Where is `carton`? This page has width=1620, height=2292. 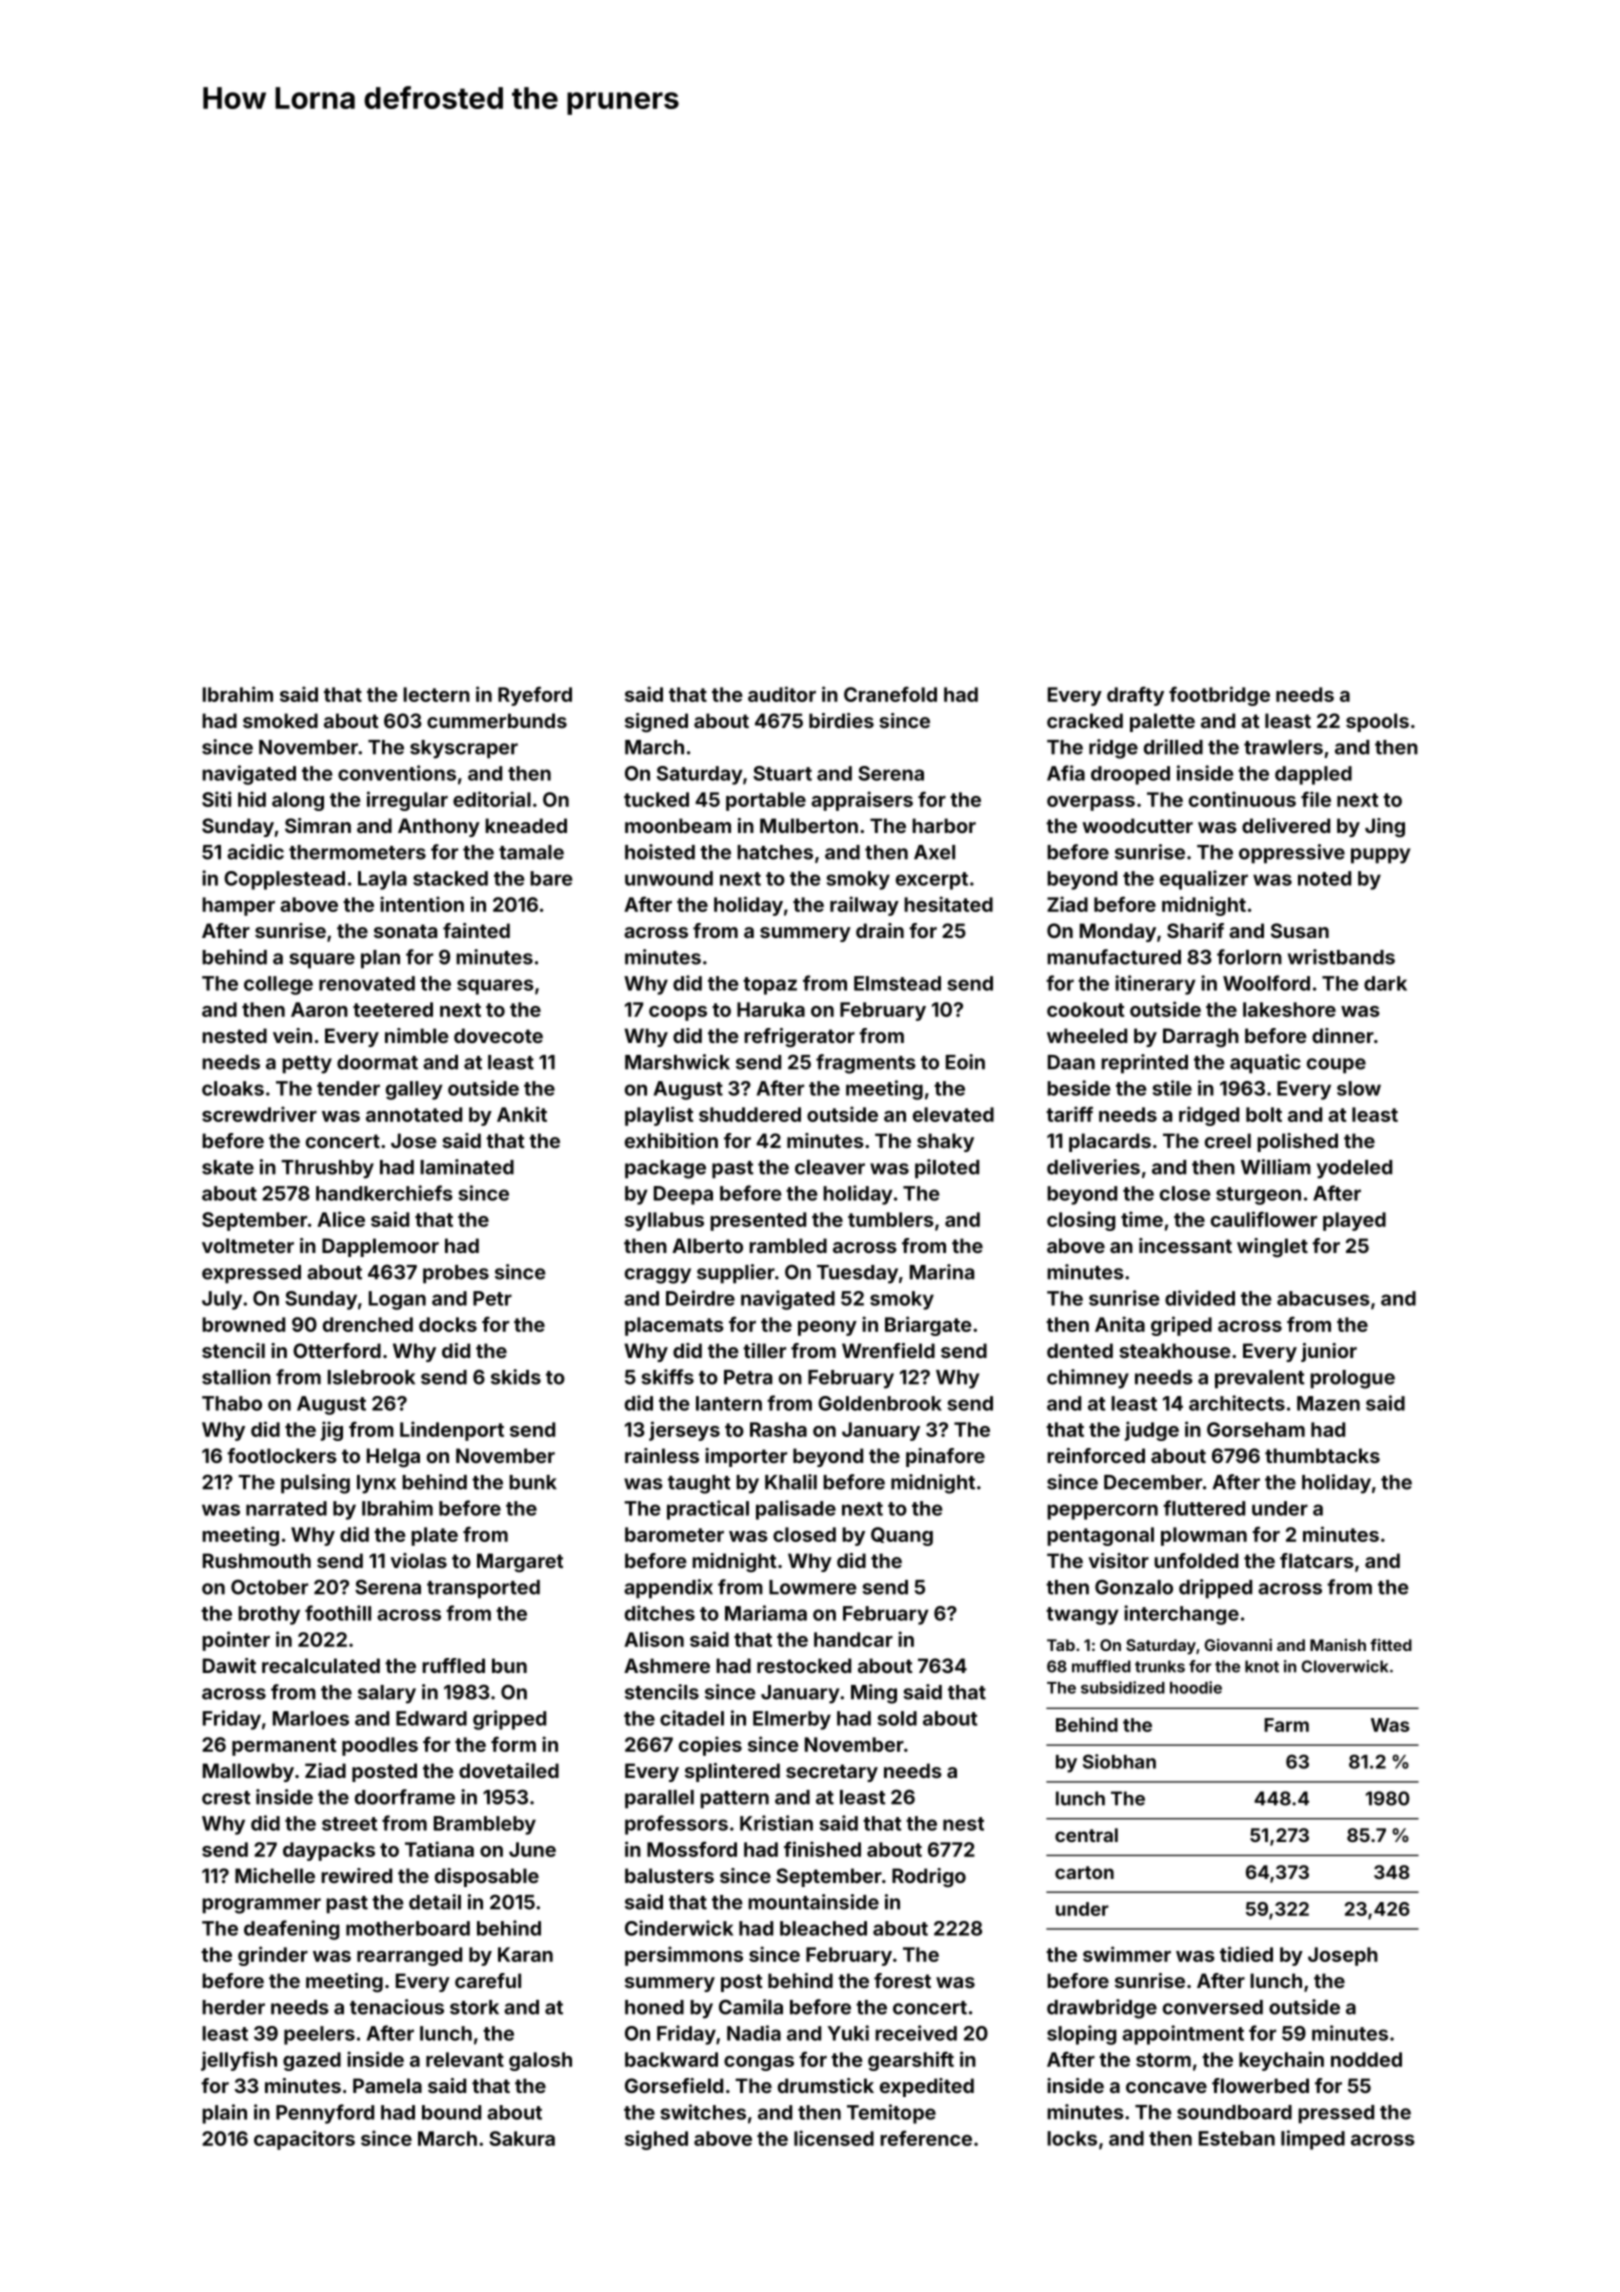
carton is located at coordinates (1084, 1872).
